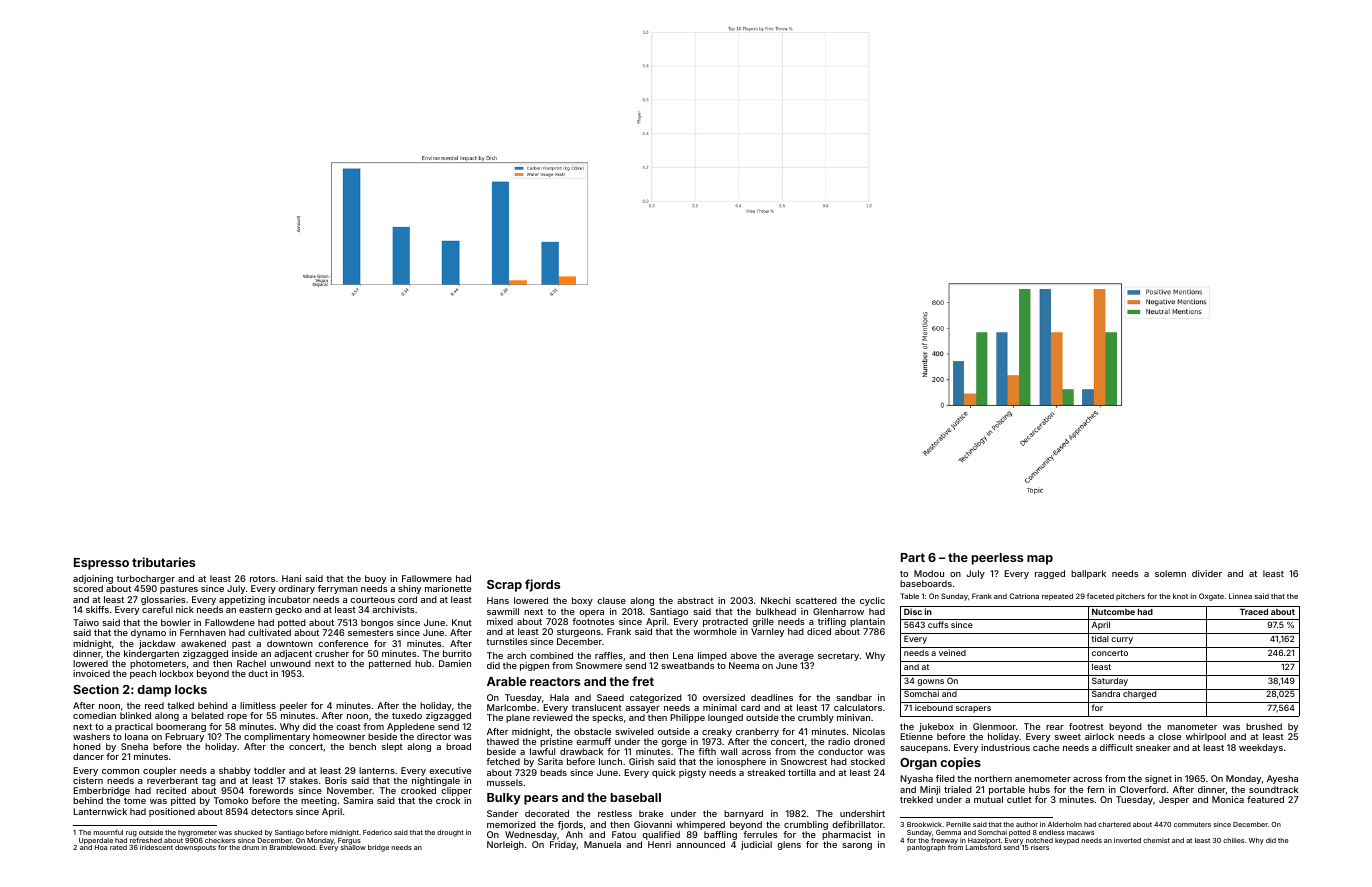 The width and height of the document is (1372, 887). What do you see at coordinates (789, 845) in the document?
I see `glens` at bounding box center [789, 845].
